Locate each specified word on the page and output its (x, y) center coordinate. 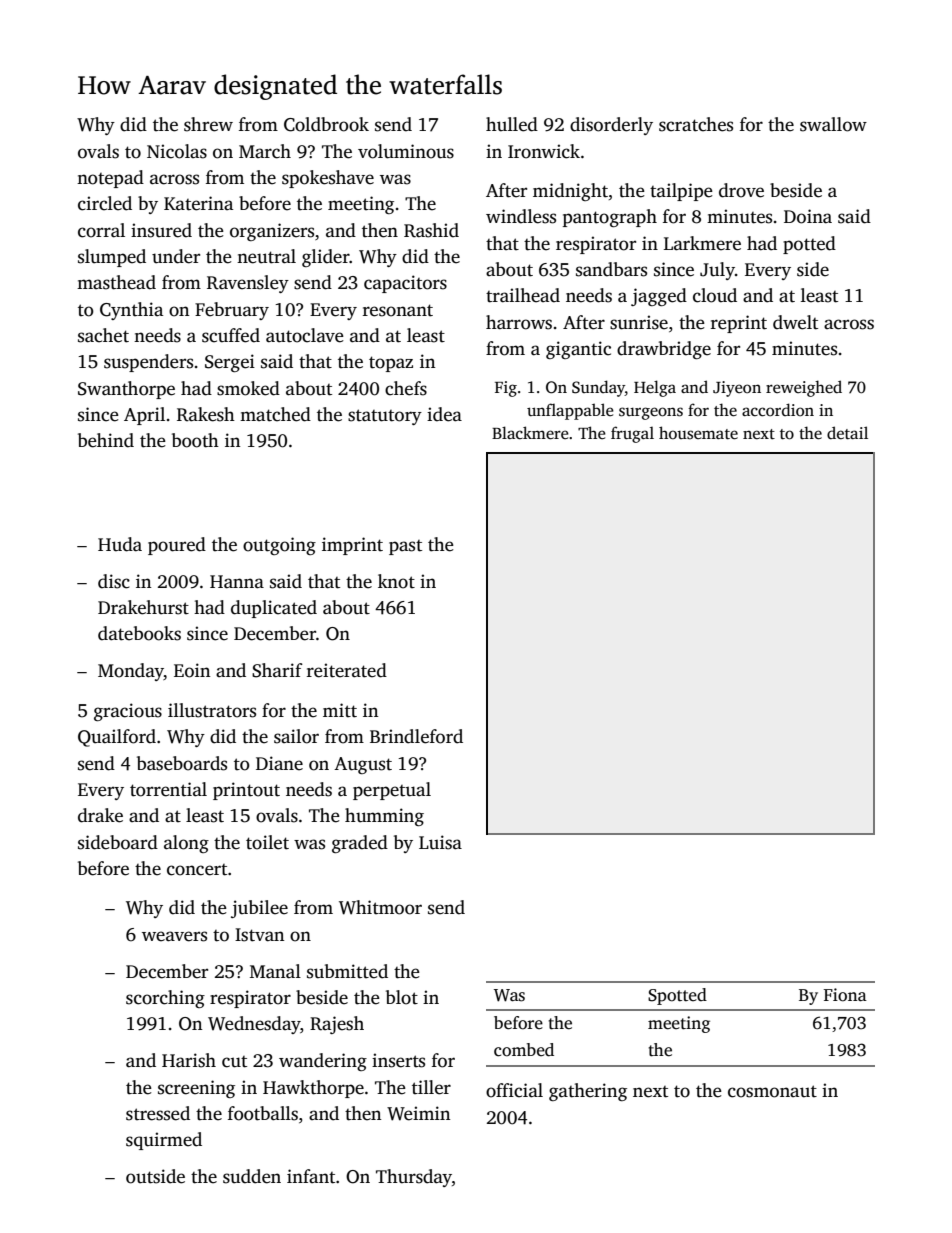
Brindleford (416, 736)
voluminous (406, 151)
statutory (385, 417)
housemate (698, 433)
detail (847, 433)
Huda (120, 544)
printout (246, 791)
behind (106, 440)
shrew (208, 124)
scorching (165, 999)
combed (524, 1050)
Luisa (440, 842)
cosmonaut (772, 1091)
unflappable (570, 411)
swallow (833, 124)
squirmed (164, 1141)
